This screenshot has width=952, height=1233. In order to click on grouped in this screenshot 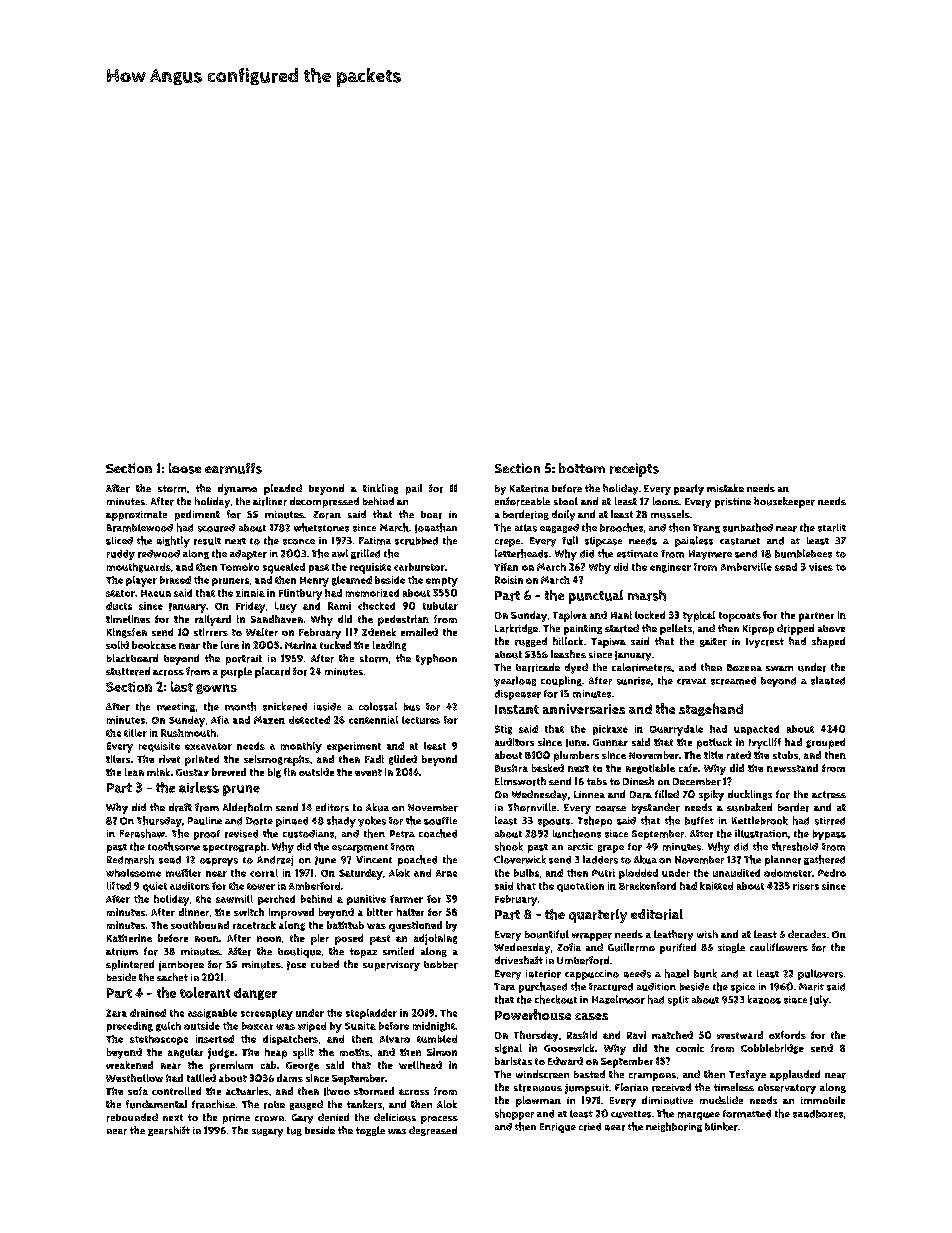, I will do `click(825, 743)`.
